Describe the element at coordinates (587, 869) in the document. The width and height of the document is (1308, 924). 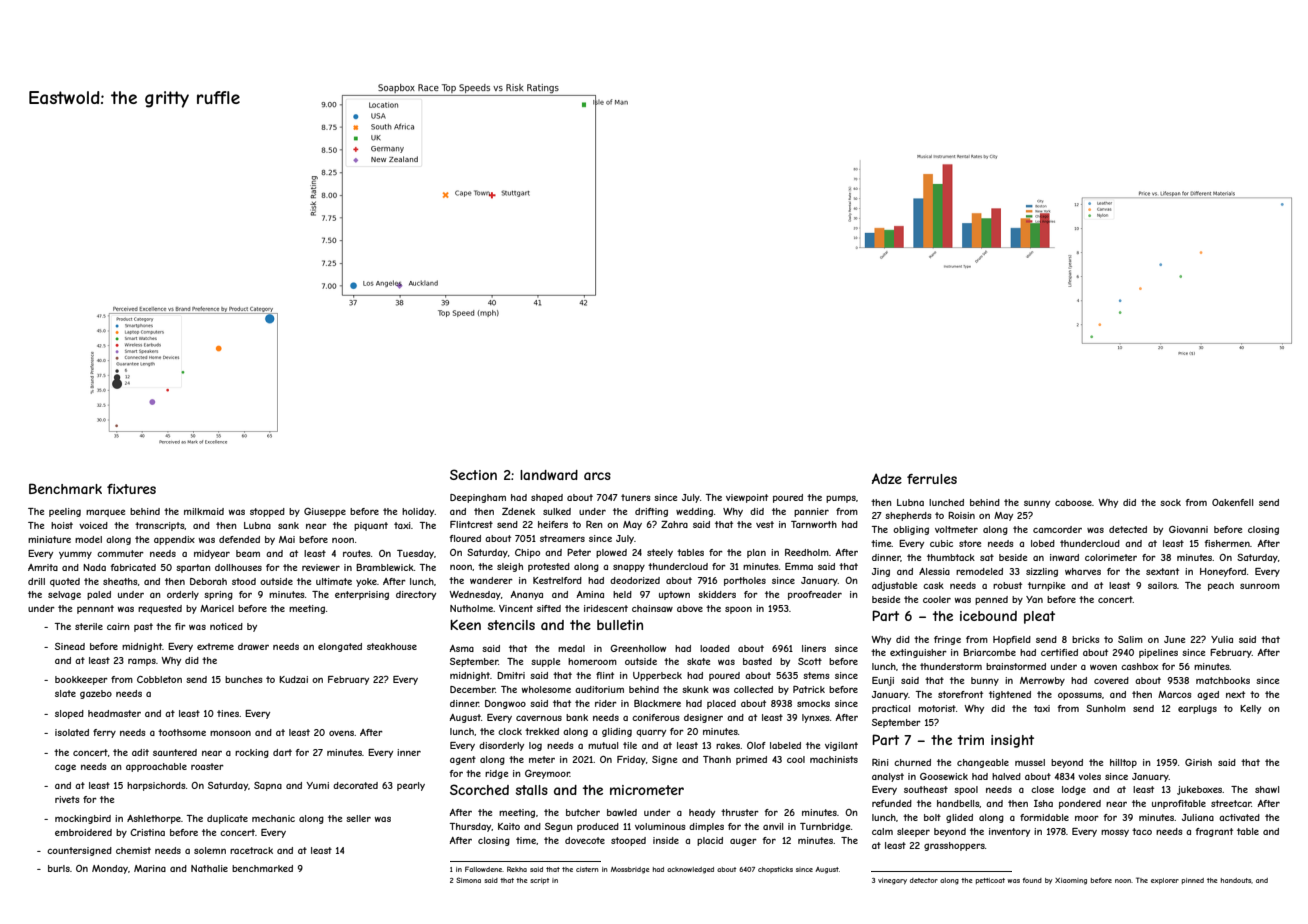
I see `cistern` at that location.
